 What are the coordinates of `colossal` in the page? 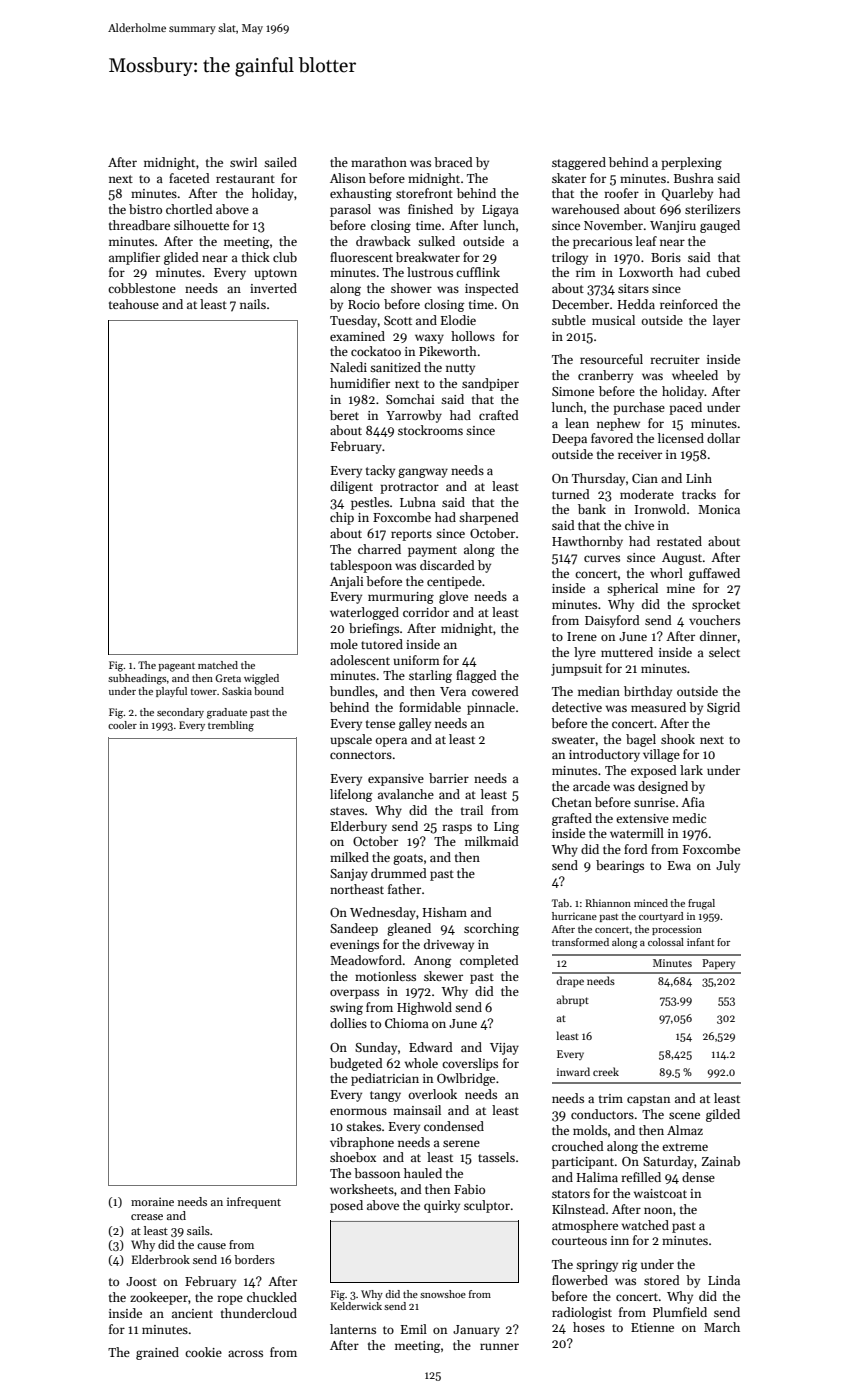 It's located at (666, 942).
